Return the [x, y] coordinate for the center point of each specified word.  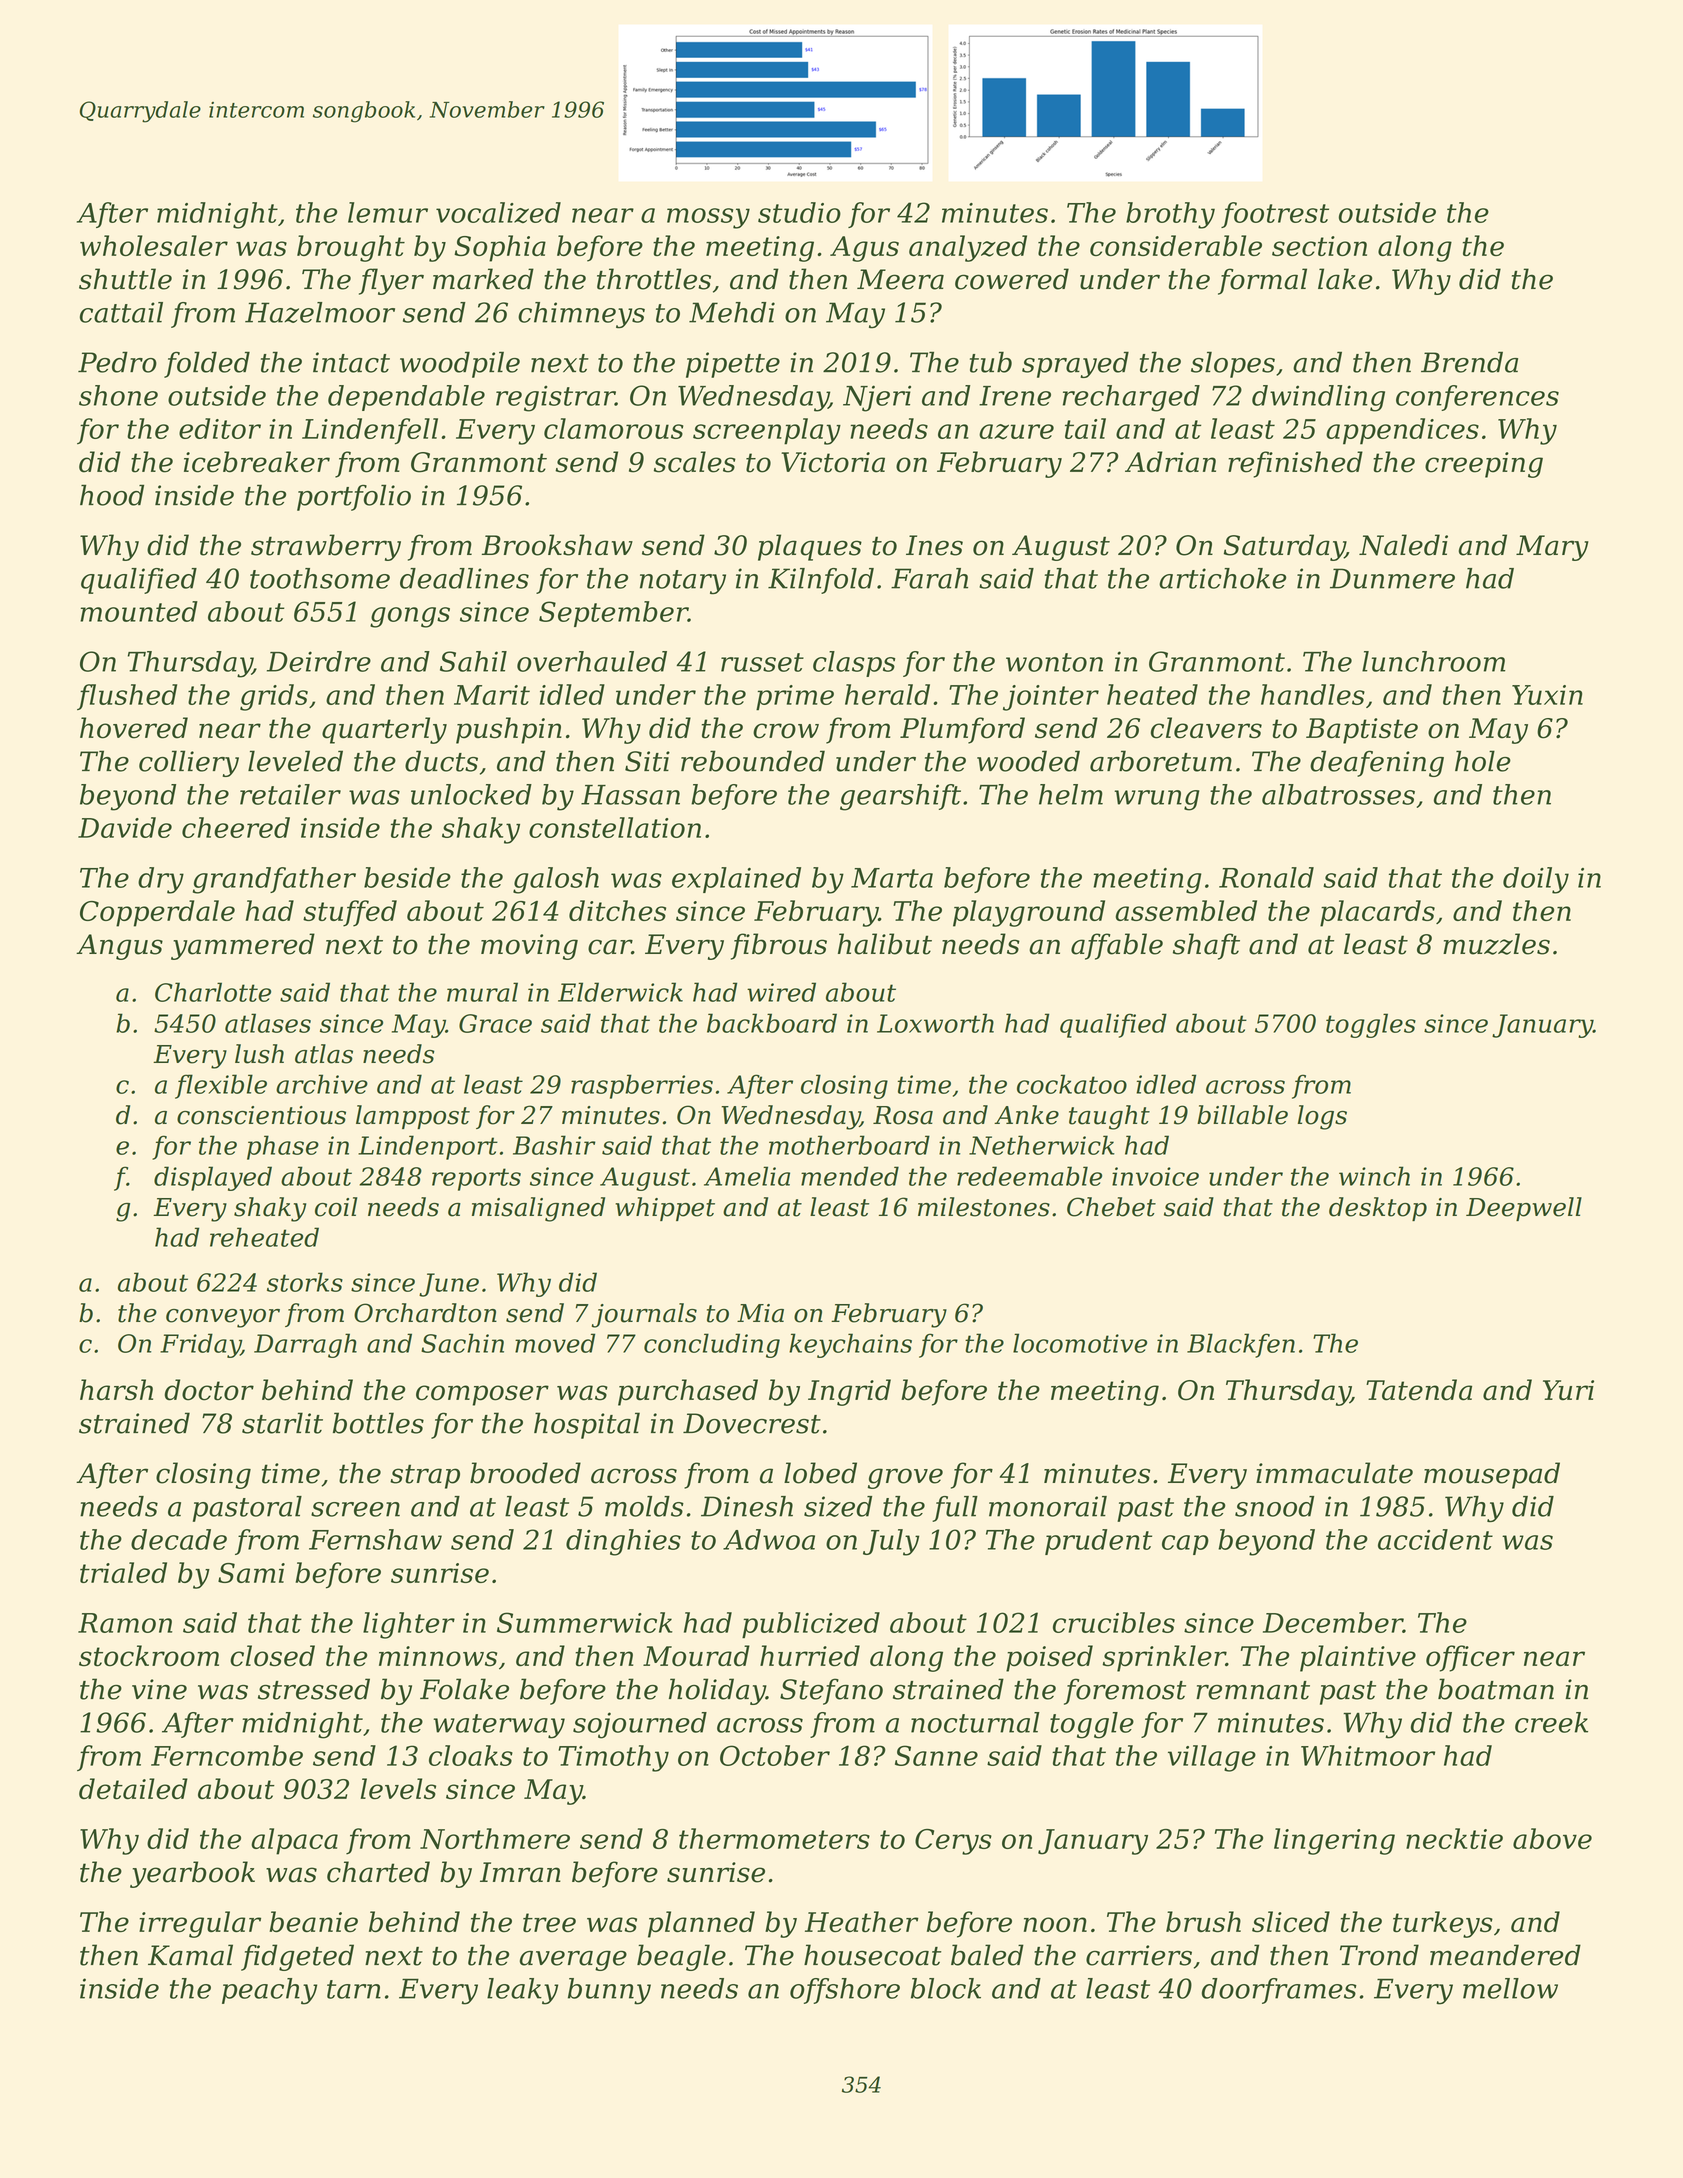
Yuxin [1547, 695]
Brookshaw [557, 545]
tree [549, 1923]
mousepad [1492, 1475]
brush [1203, 1922]
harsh [116, 1390]
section [1319, 246]
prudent [1098, 1542]
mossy [708, 218]
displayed [213, 1178]
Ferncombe [227, 1755]
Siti [647, 761]
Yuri [1568, 1390]
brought [351, 248]
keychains [850, 1345]
